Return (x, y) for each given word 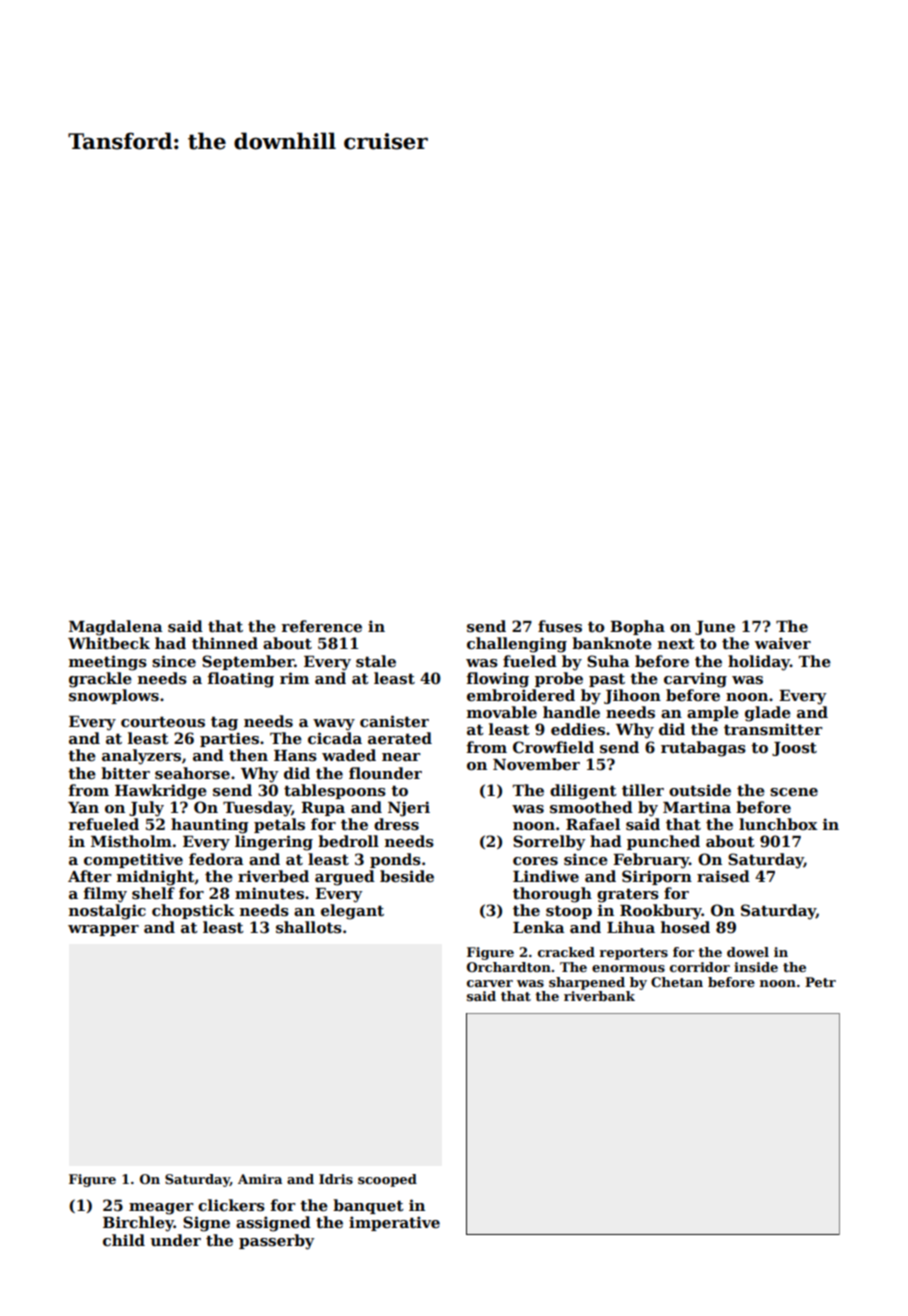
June (715, 628)
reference (321, 626)
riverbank (599, 996)
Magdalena (116, 628)
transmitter (773, 729)
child (124, 1240)
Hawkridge (161, 792)
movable (502, 712)
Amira (260, 1179)
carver (490, 983)
